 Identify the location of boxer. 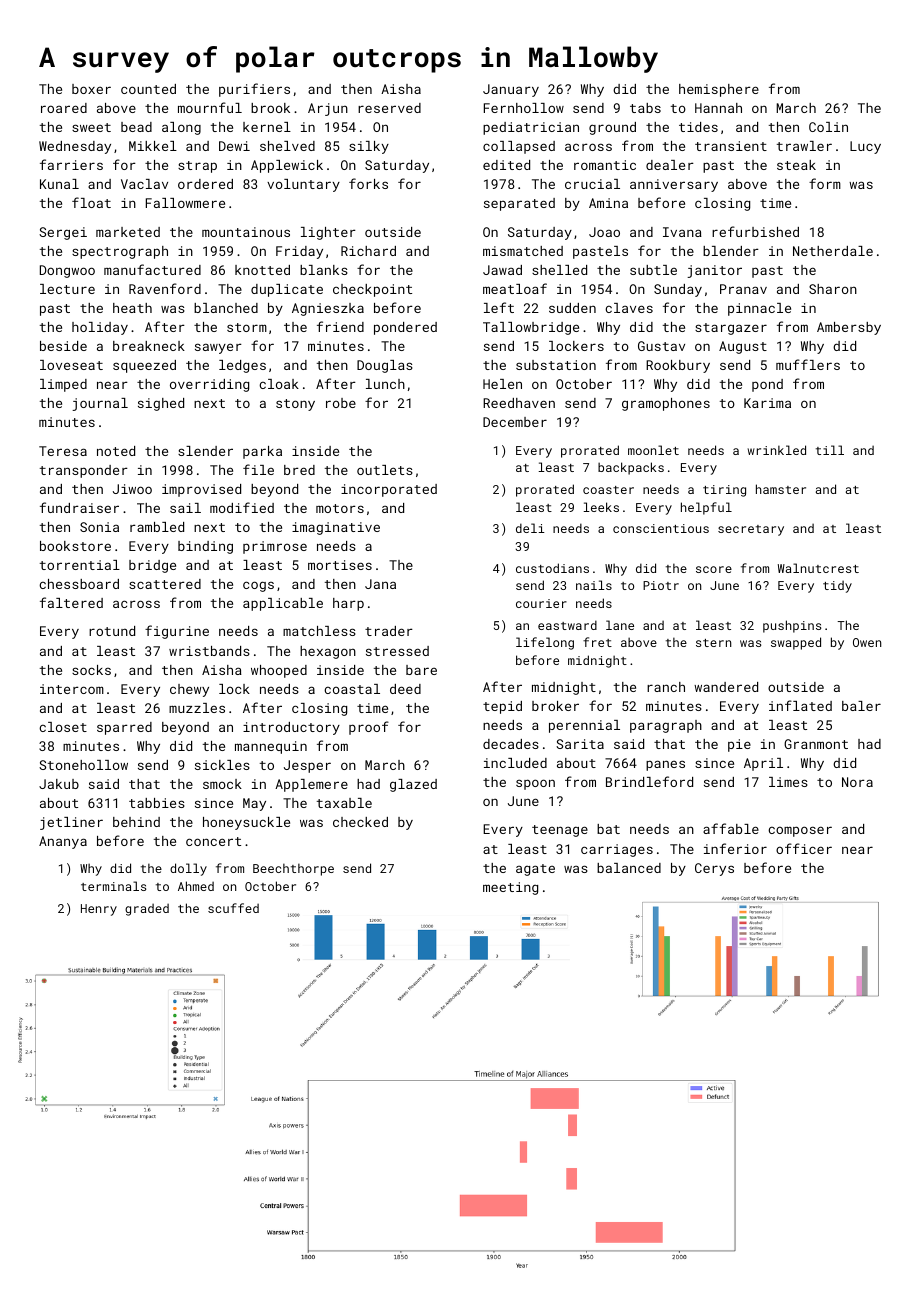
(91, 89).
